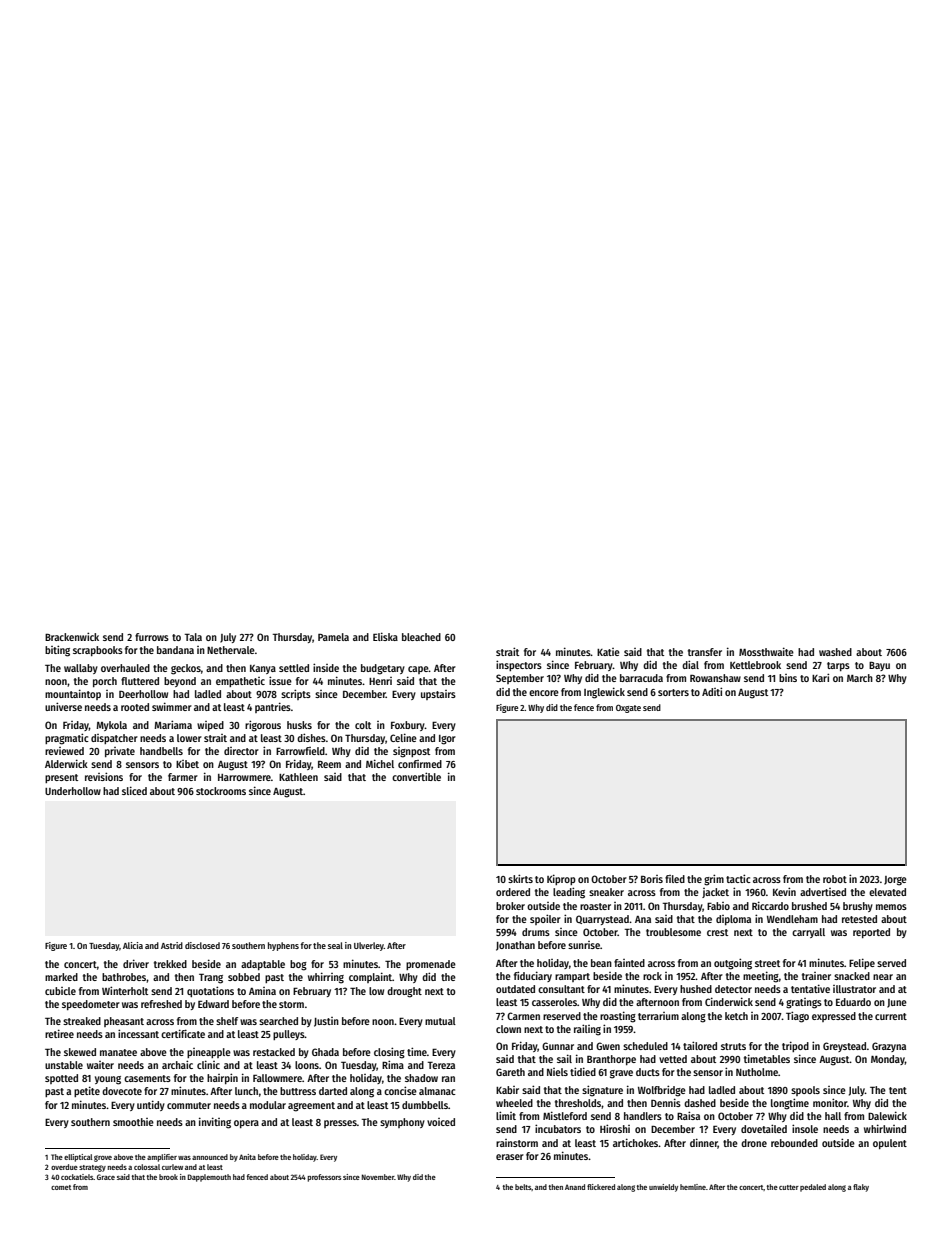 This screenshot has width=952, height=1233. Describe the element at coordinates (891, 1016) in the screenshot. I see `current` at that location.
